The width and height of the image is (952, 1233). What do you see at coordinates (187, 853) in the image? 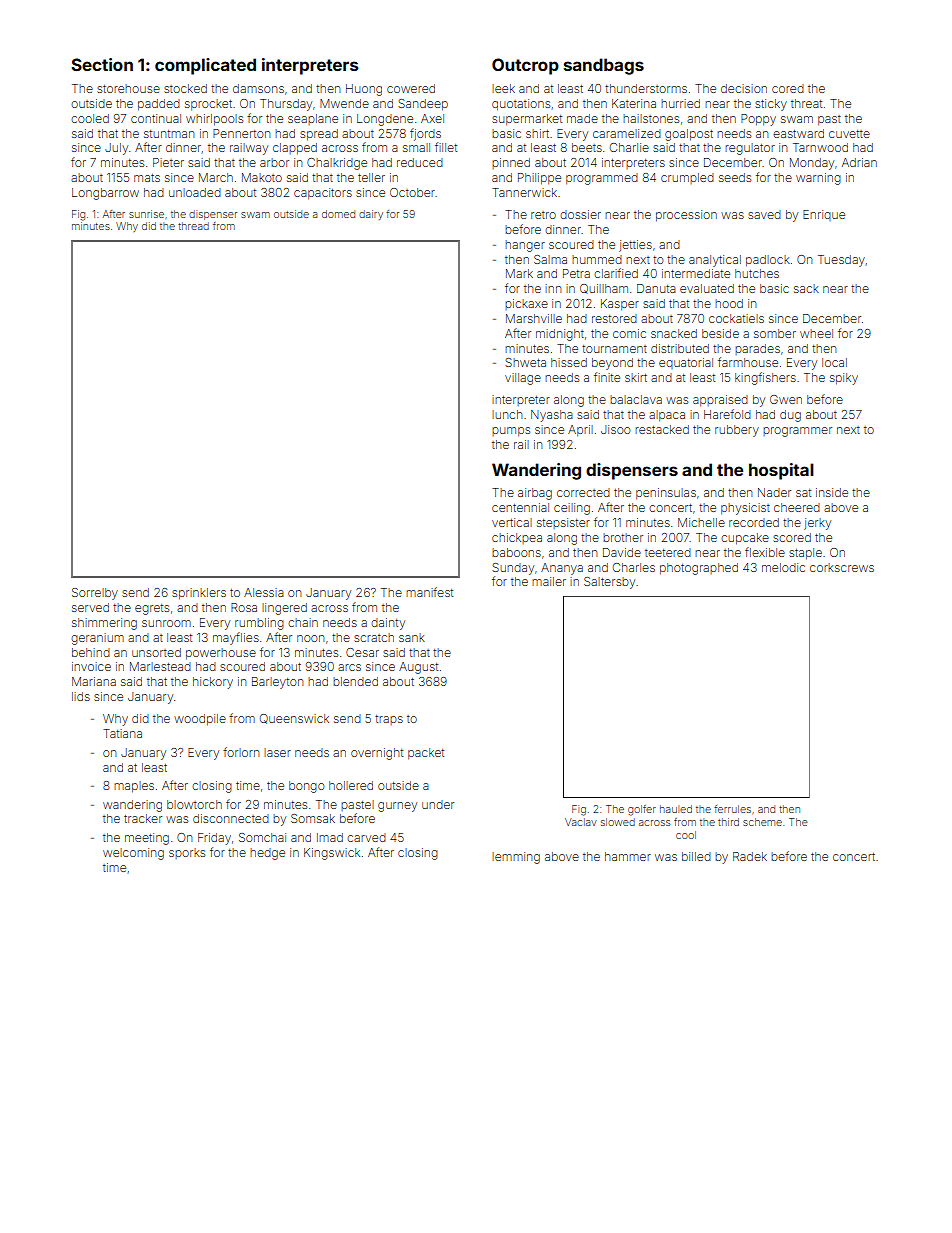
I see `sporks` at bounding box center [187, 853].
